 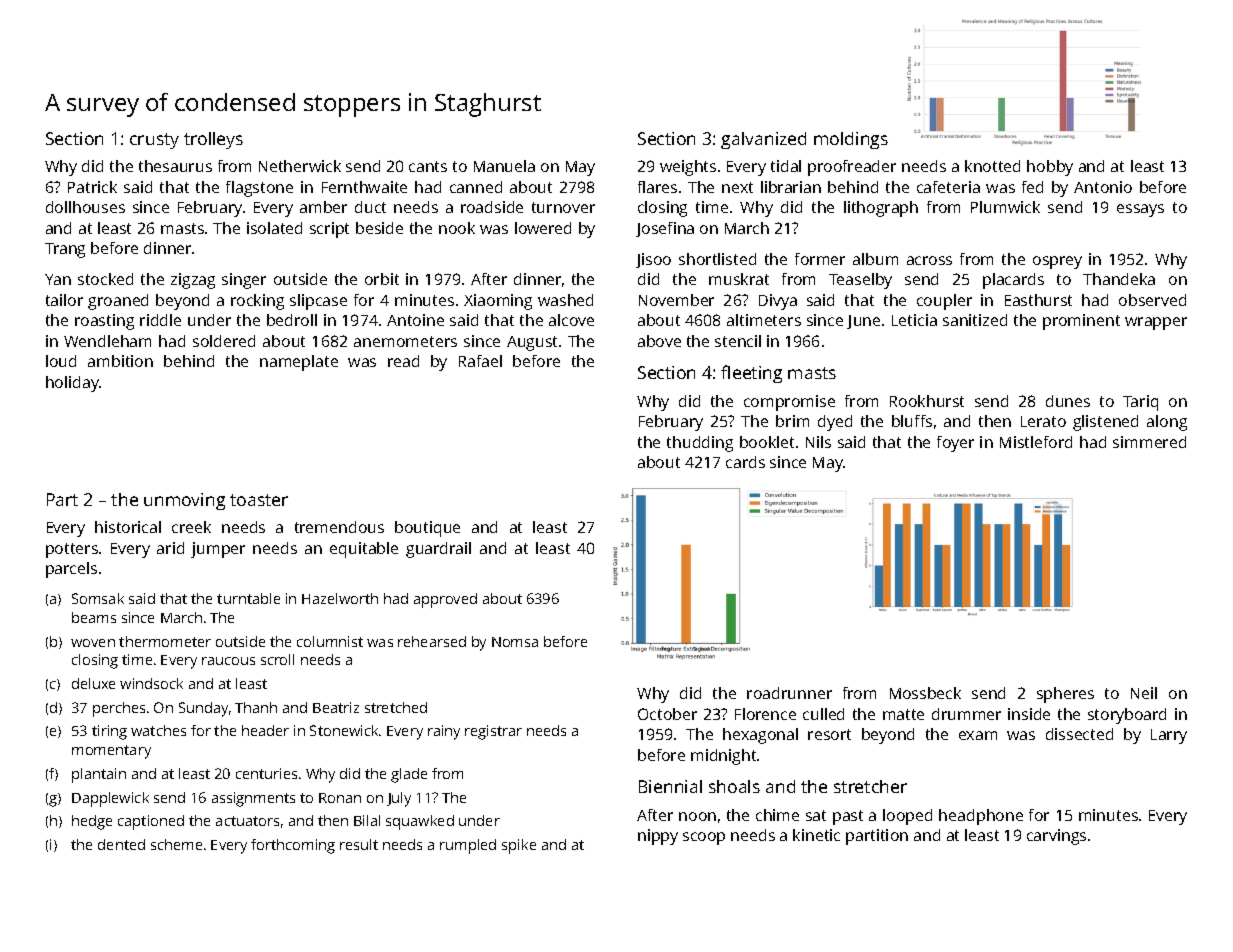 I want to click on Stonewick, so click(x=344, y=730).
